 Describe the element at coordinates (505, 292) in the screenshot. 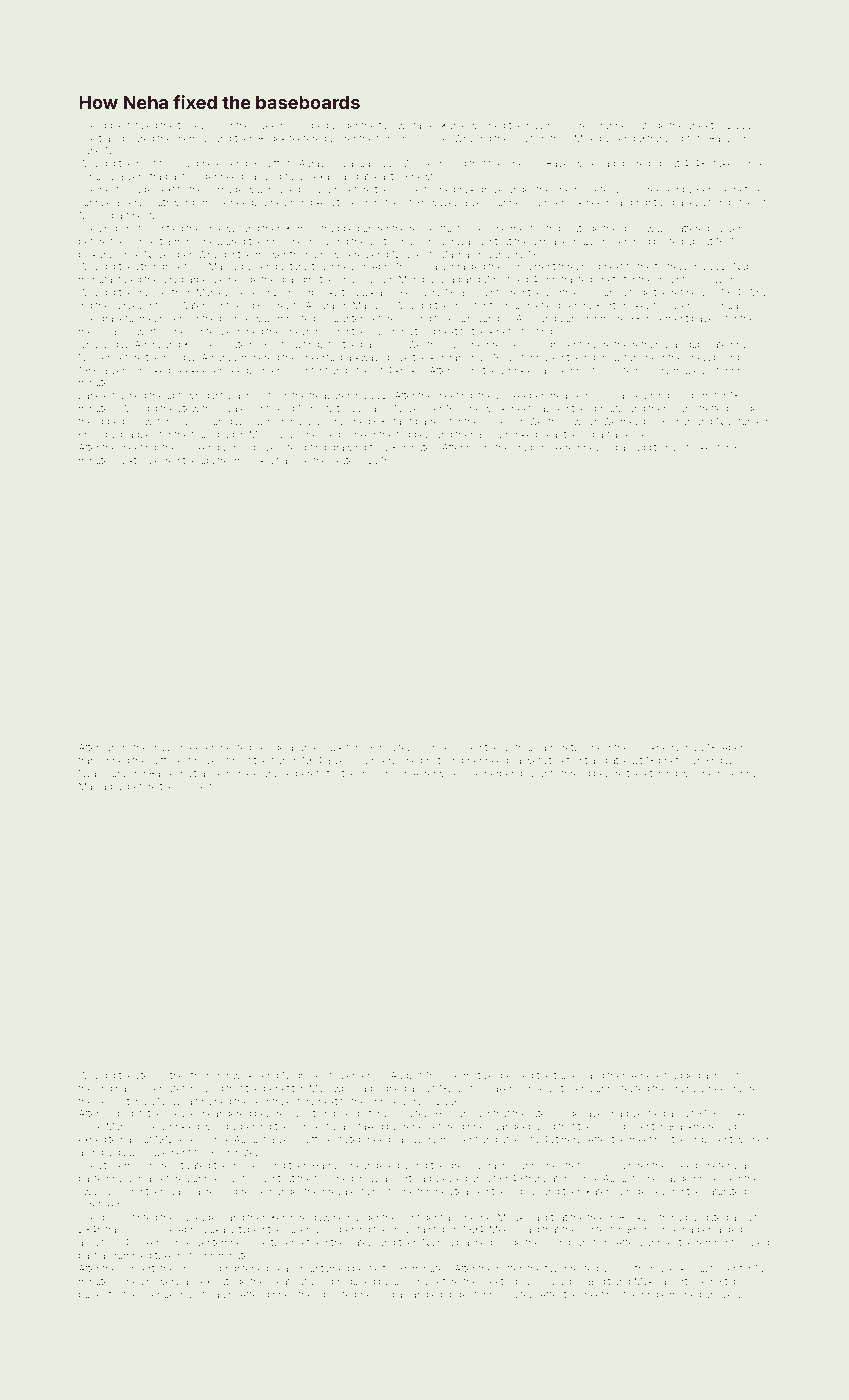

I see `unfolded` at that location.
